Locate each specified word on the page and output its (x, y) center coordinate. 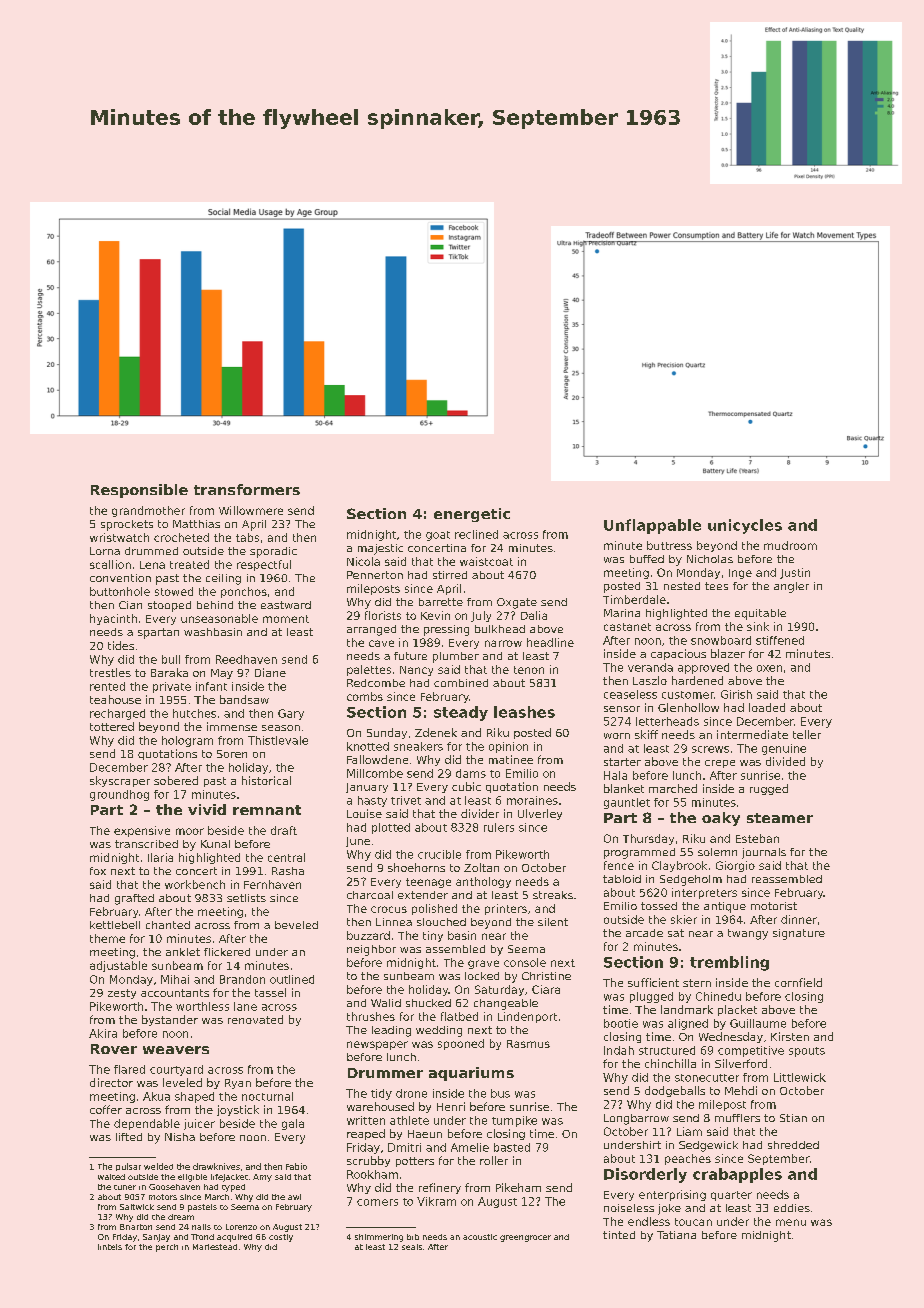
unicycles (745, 526)
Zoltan (481, 867)
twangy (748, 934)
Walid (386, 1003)
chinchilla (670, 1063)
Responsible (139, 491)
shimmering (379, 1238)
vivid (207, 809)
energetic (472, 515)
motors (163, 1197)
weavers (176, 1050)
